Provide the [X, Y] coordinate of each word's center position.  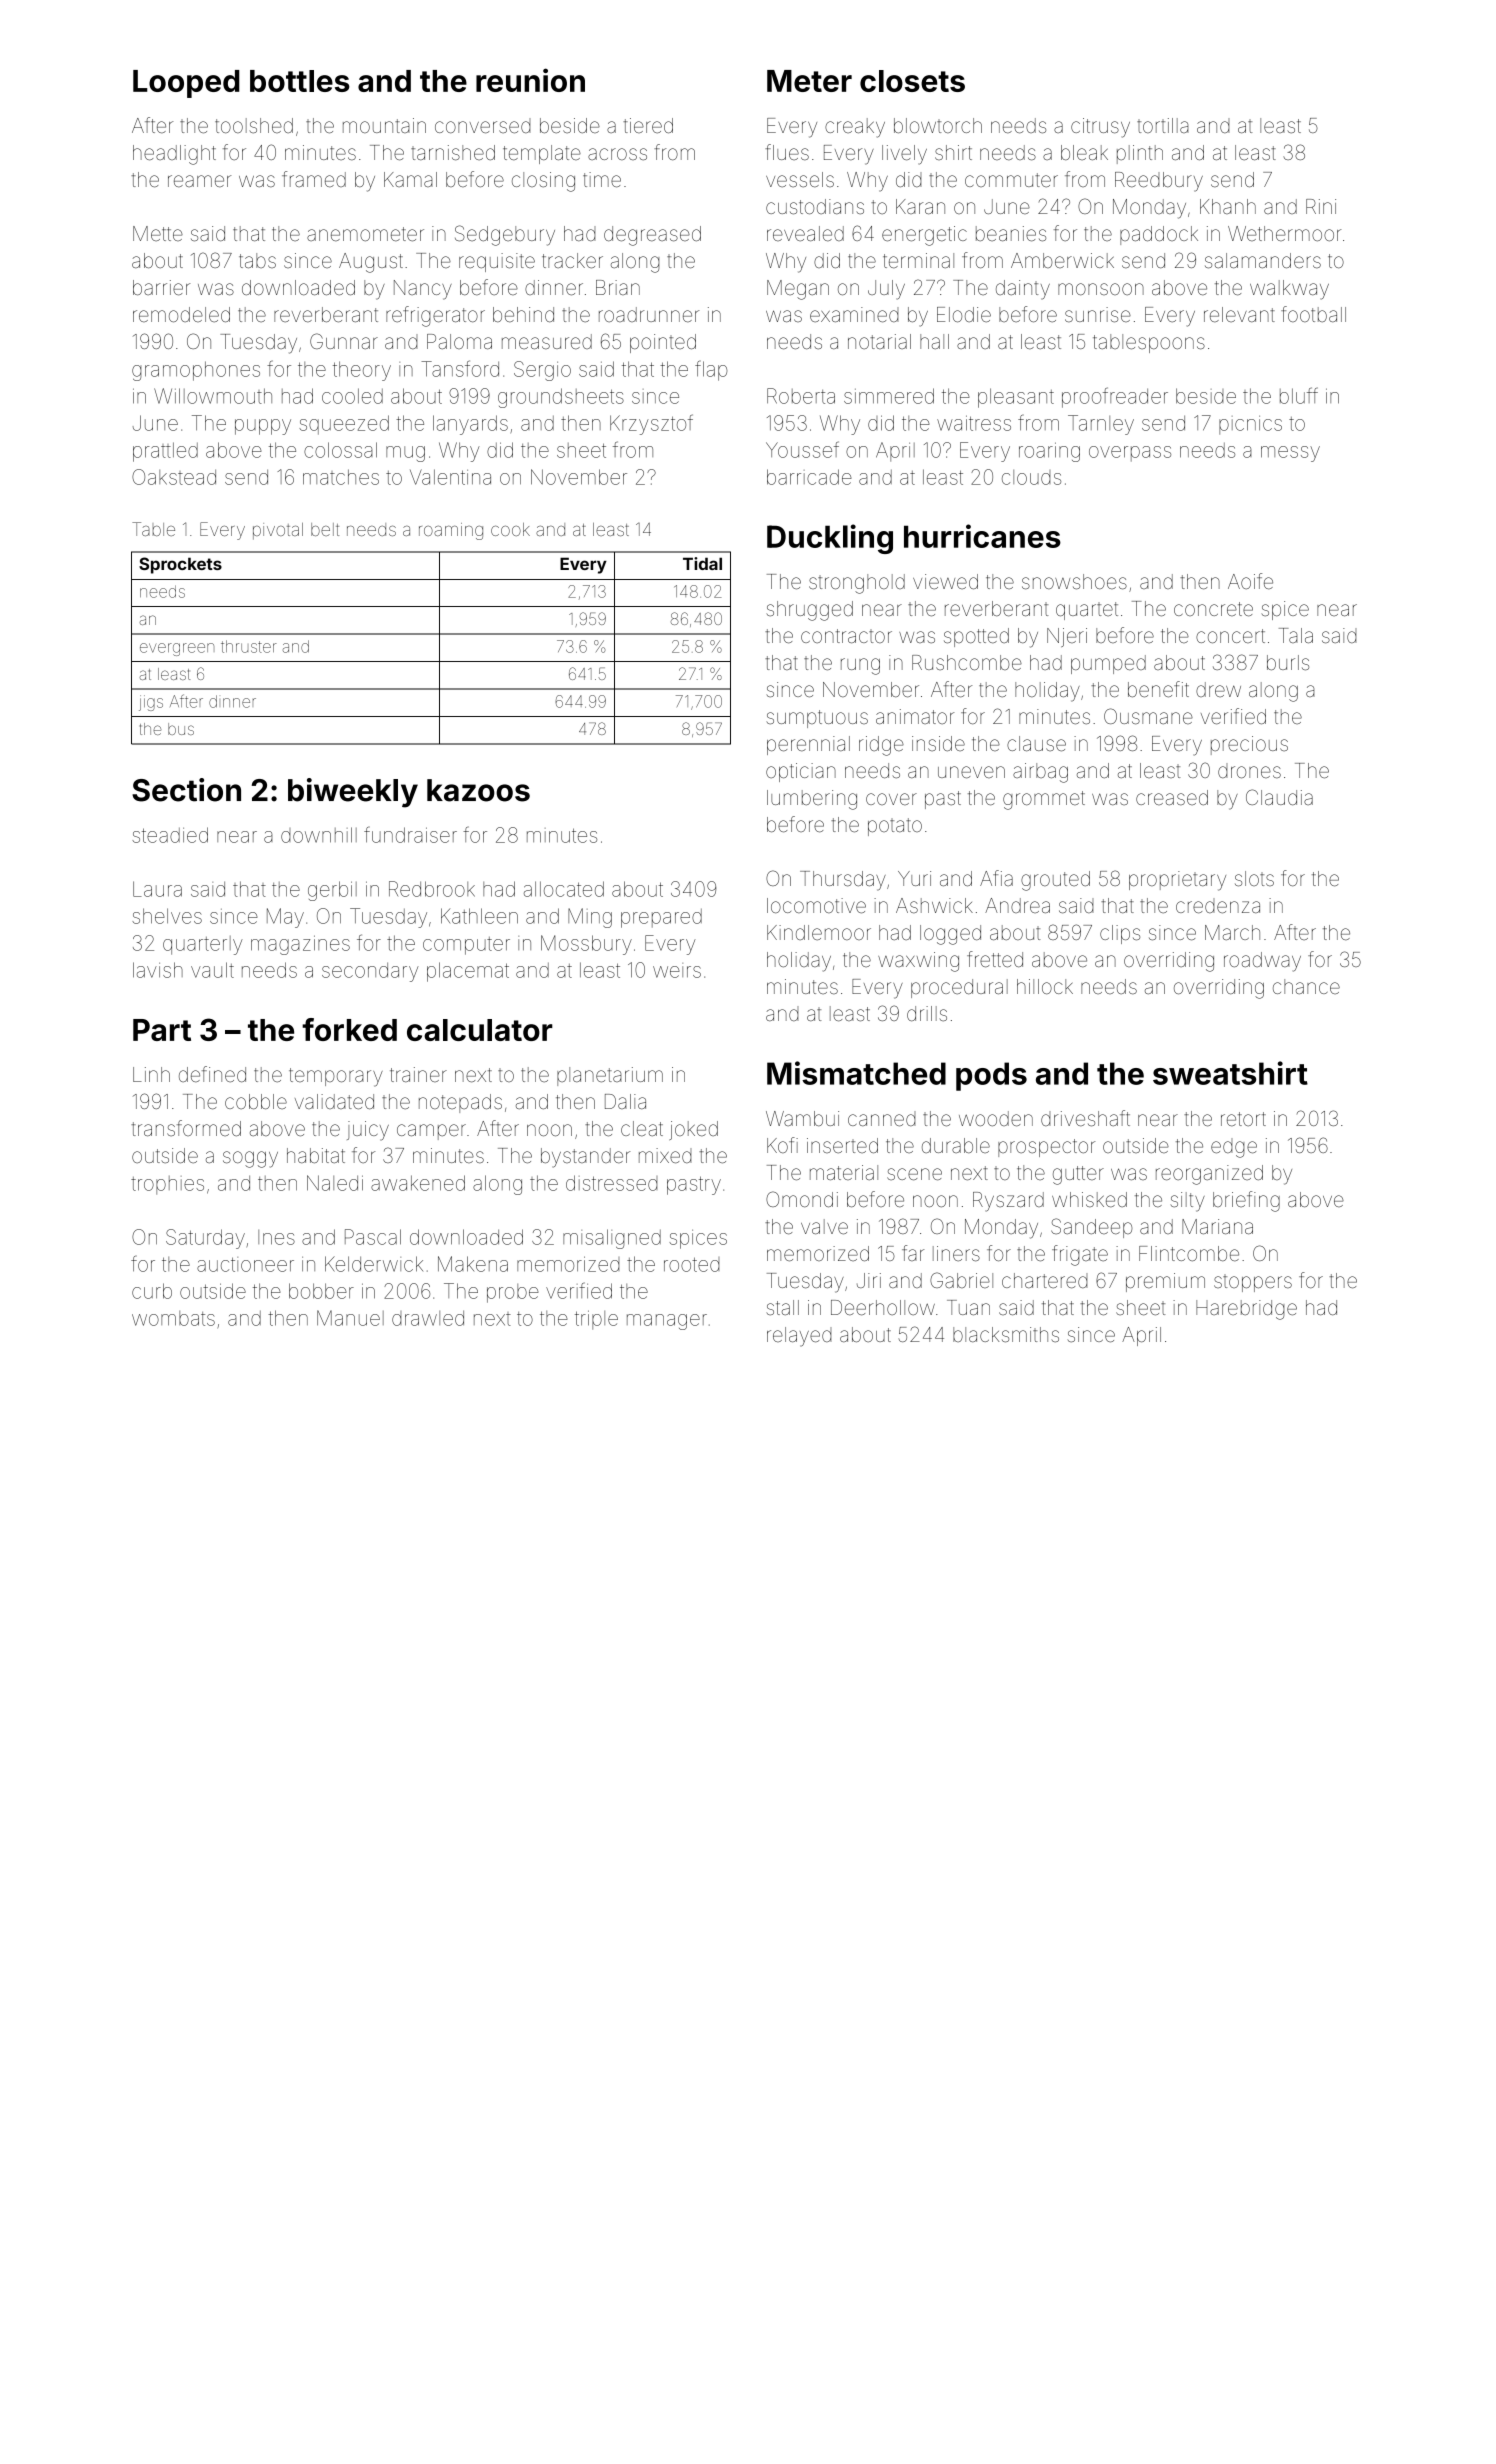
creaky [855, 128]
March [1232, 932]
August [371, 263]
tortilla [1163, 125]
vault [212, 970]
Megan [798, 290]
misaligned [612, 1239]
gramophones [196, 371]
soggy [250, 1159]
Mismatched [856, 1073]
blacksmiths [1006, 1334]
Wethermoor [1284, 233]
